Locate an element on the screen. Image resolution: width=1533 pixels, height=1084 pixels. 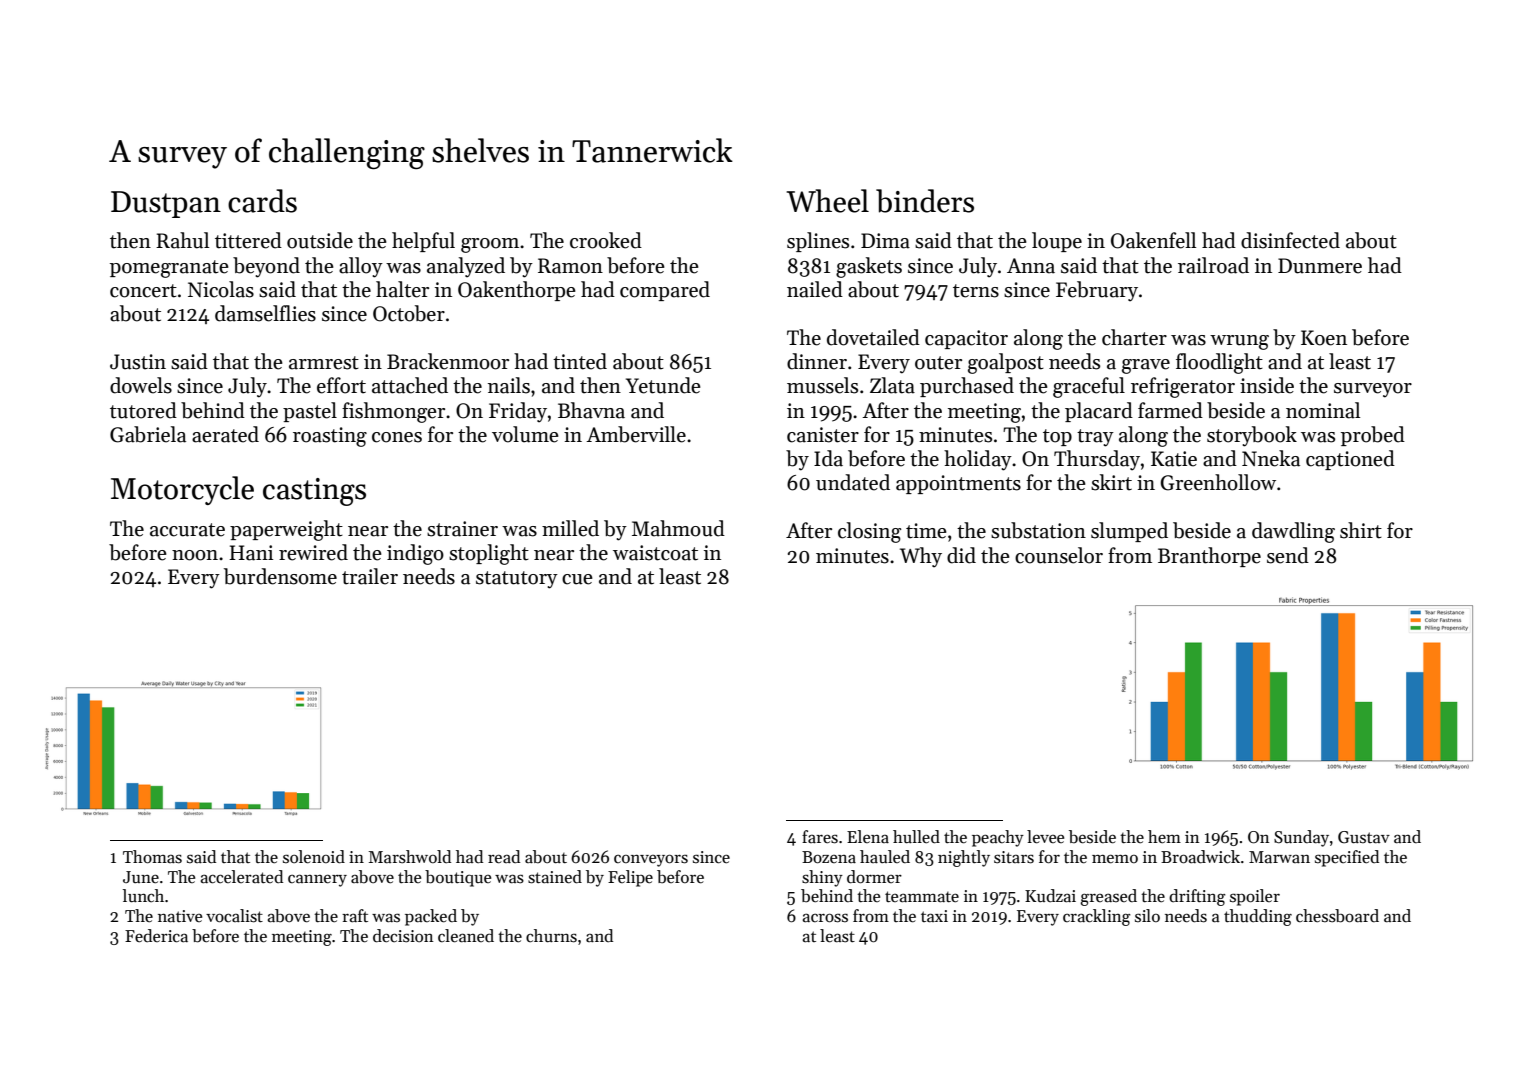
outside is located at coordinates (320, 240).
